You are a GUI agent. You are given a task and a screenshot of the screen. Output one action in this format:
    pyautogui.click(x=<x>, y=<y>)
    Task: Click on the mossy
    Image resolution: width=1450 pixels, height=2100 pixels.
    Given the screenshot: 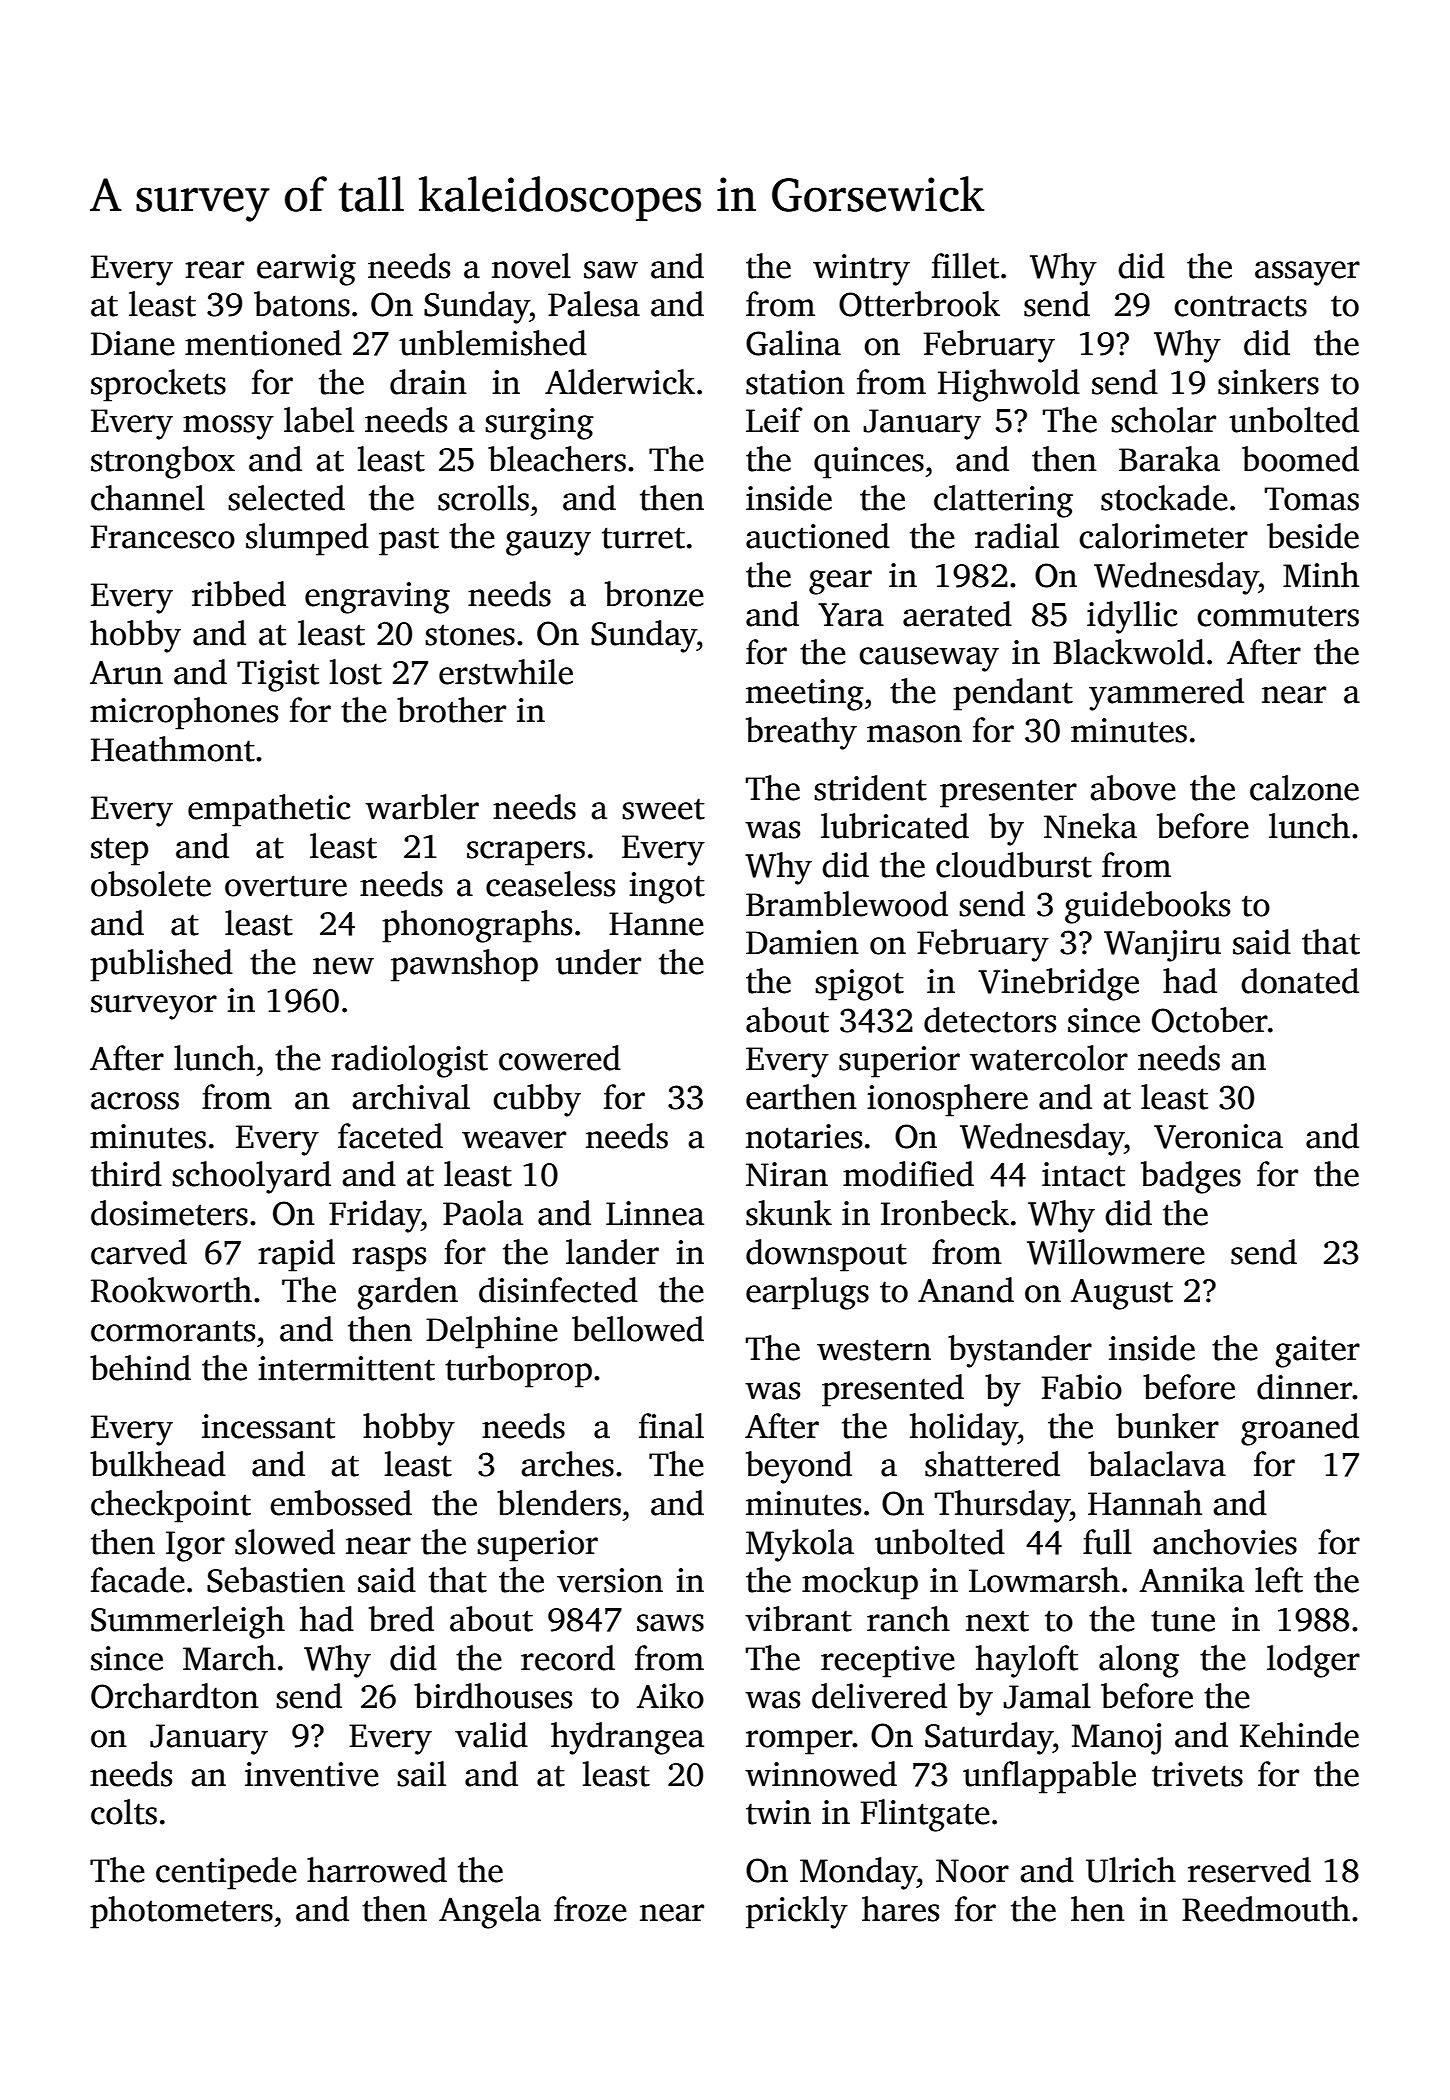 What is the action you would take?
    pyautogui.click(x=228, y=427)
